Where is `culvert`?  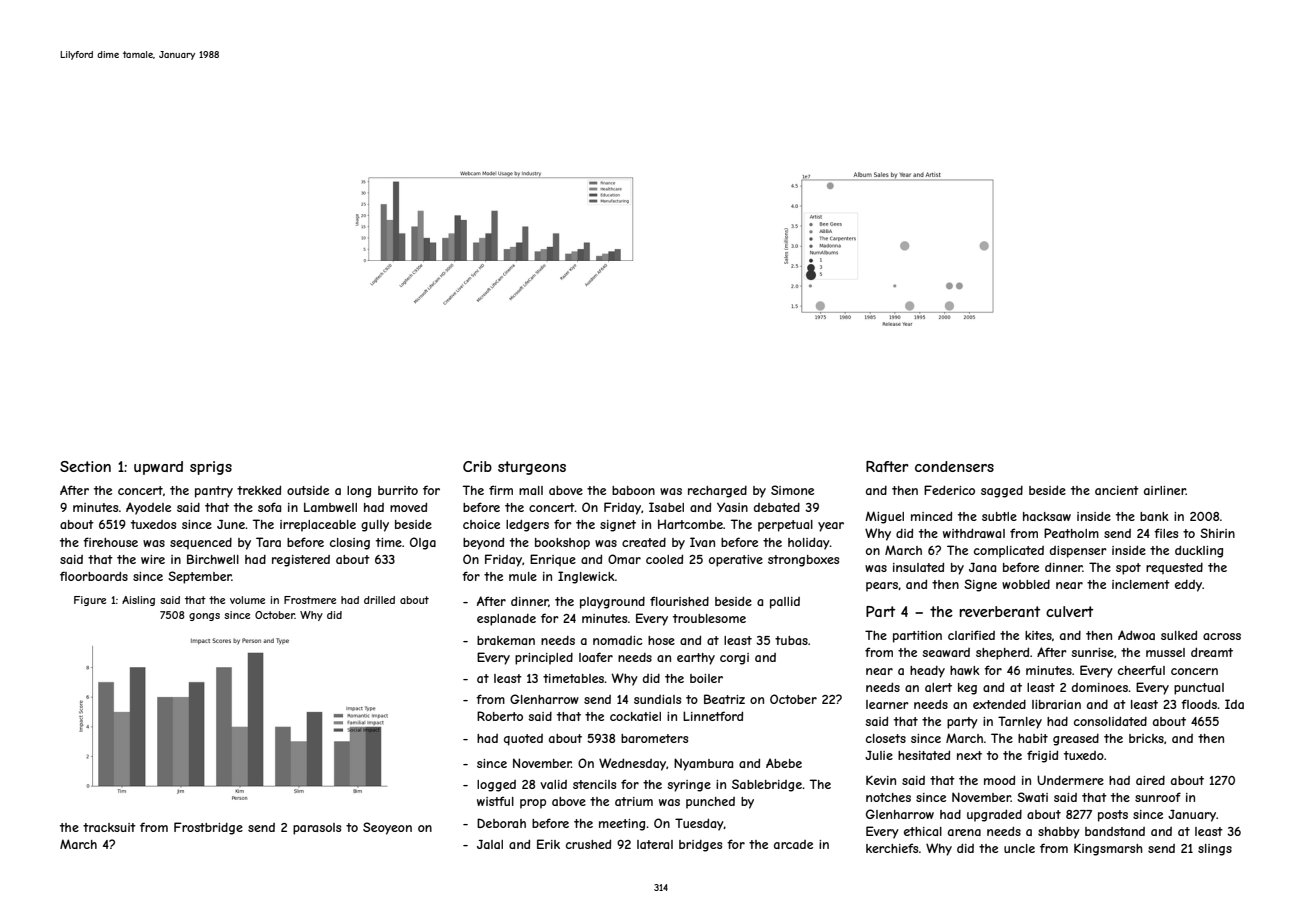
culvert is located at coordinates (1069, 611).
